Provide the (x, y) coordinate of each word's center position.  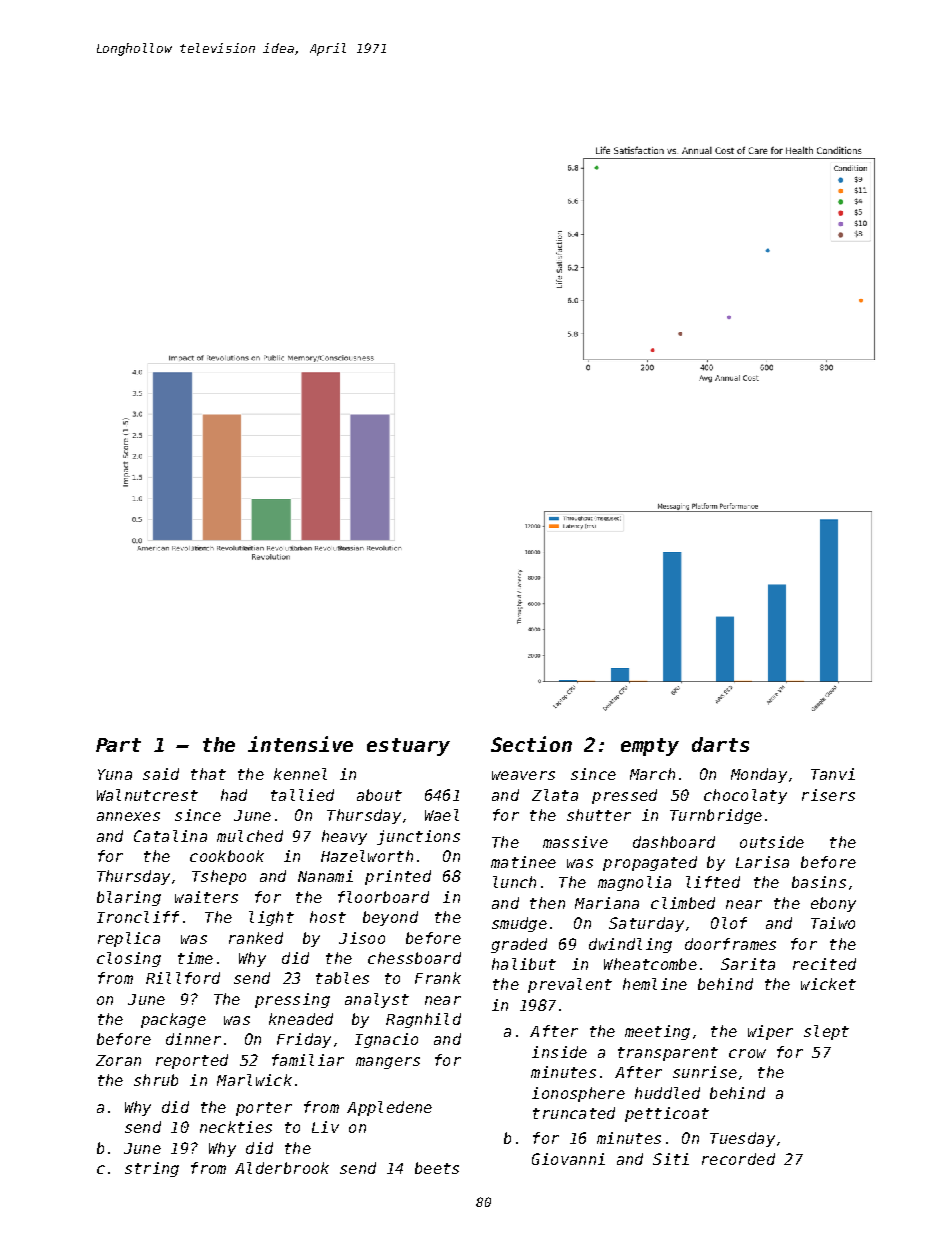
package (173, 1020)
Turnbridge (716, 816)
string (152, 1169)
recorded (738, 1159)
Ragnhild (423, 1020)
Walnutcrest (147, 795)
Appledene (389, 1108)
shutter (599, 815)
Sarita (748, 964)
